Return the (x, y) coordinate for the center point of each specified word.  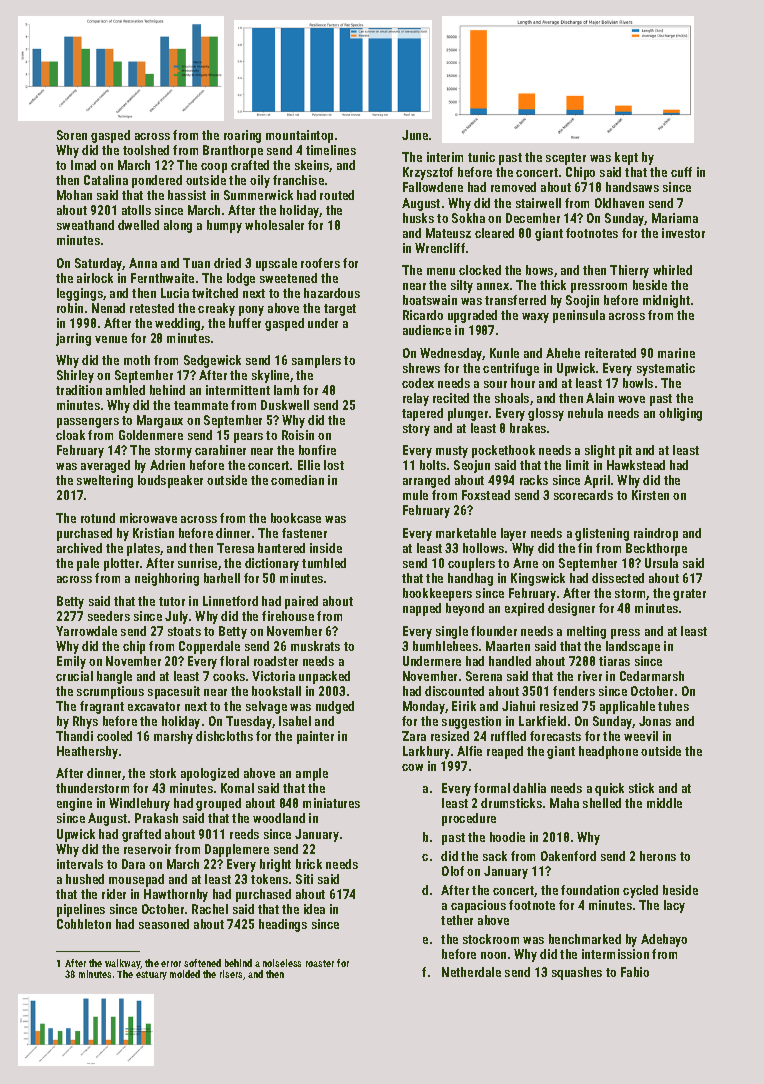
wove (631, 399)
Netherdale (471, 972)
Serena (484, 676)
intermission (615, 954)
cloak (70, 435)
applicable (627, 707)
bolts (433, 465)
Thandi (74, 736)
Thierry (629, 271)
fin (585, 548)
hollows (483, 548)
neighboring (167, 579)
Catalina (106, 180)
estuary (151, 975)
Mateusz (448, 233)
